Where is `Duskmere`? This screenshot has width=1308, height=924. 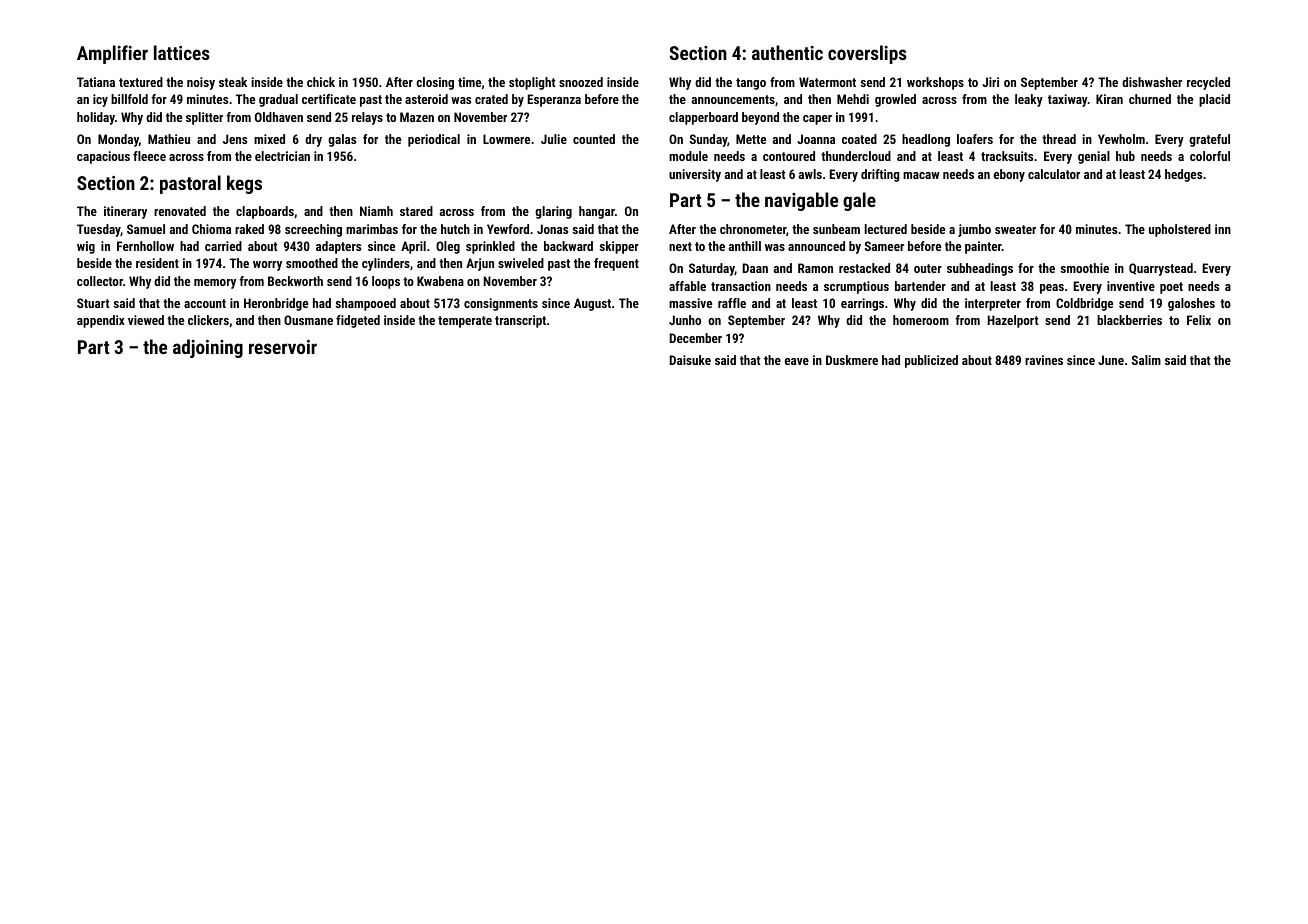
Duskmere is located at coordinates (852, 360).
